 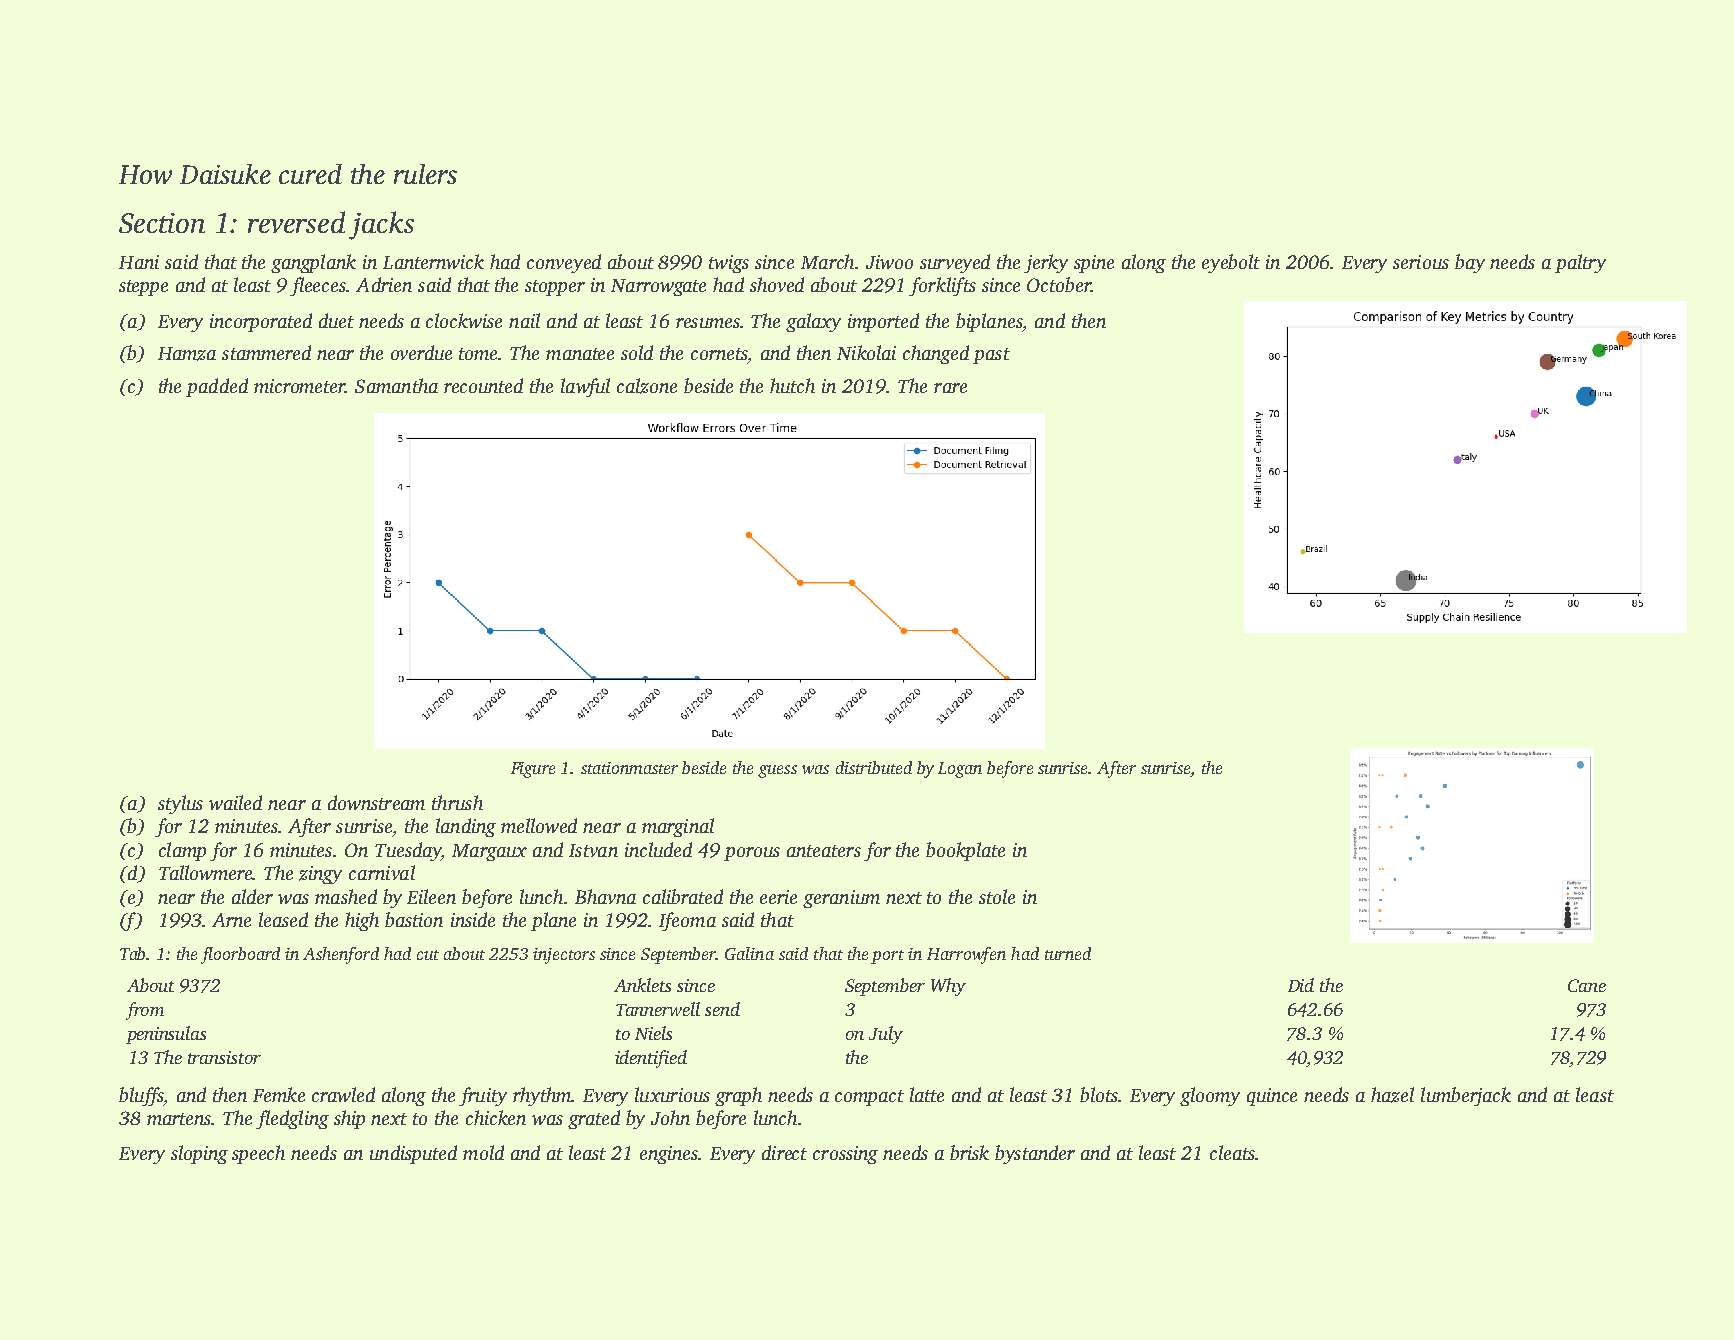 I want to click on bookplate, so click(x=965, y=851).
